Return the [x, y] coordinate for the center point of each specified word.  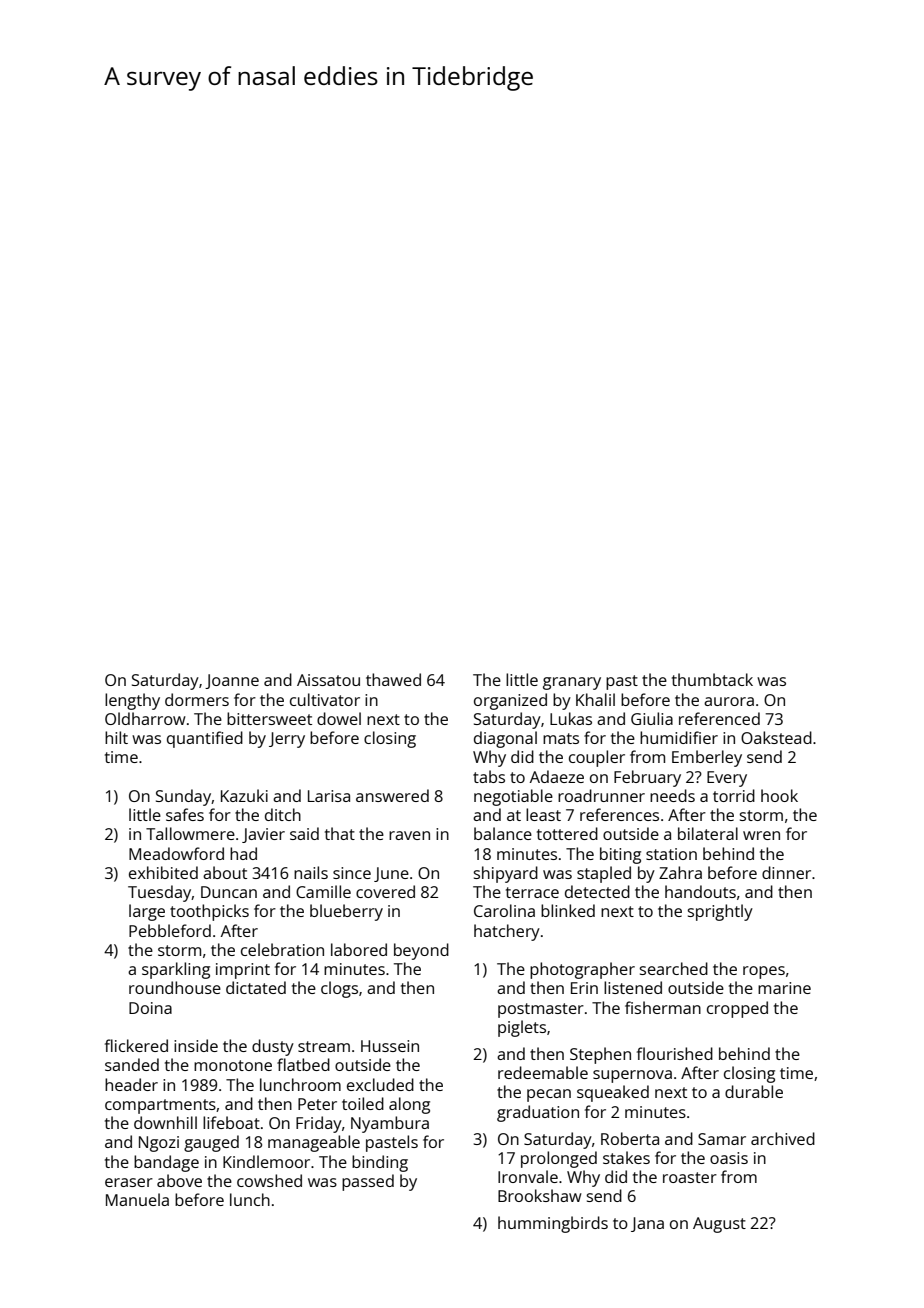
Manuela [137, 1199]
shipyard [506, 874]
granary [572, 683]
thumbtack [712, 679]
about [225, 872]
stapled [604, 874]
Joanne [232, 681]
